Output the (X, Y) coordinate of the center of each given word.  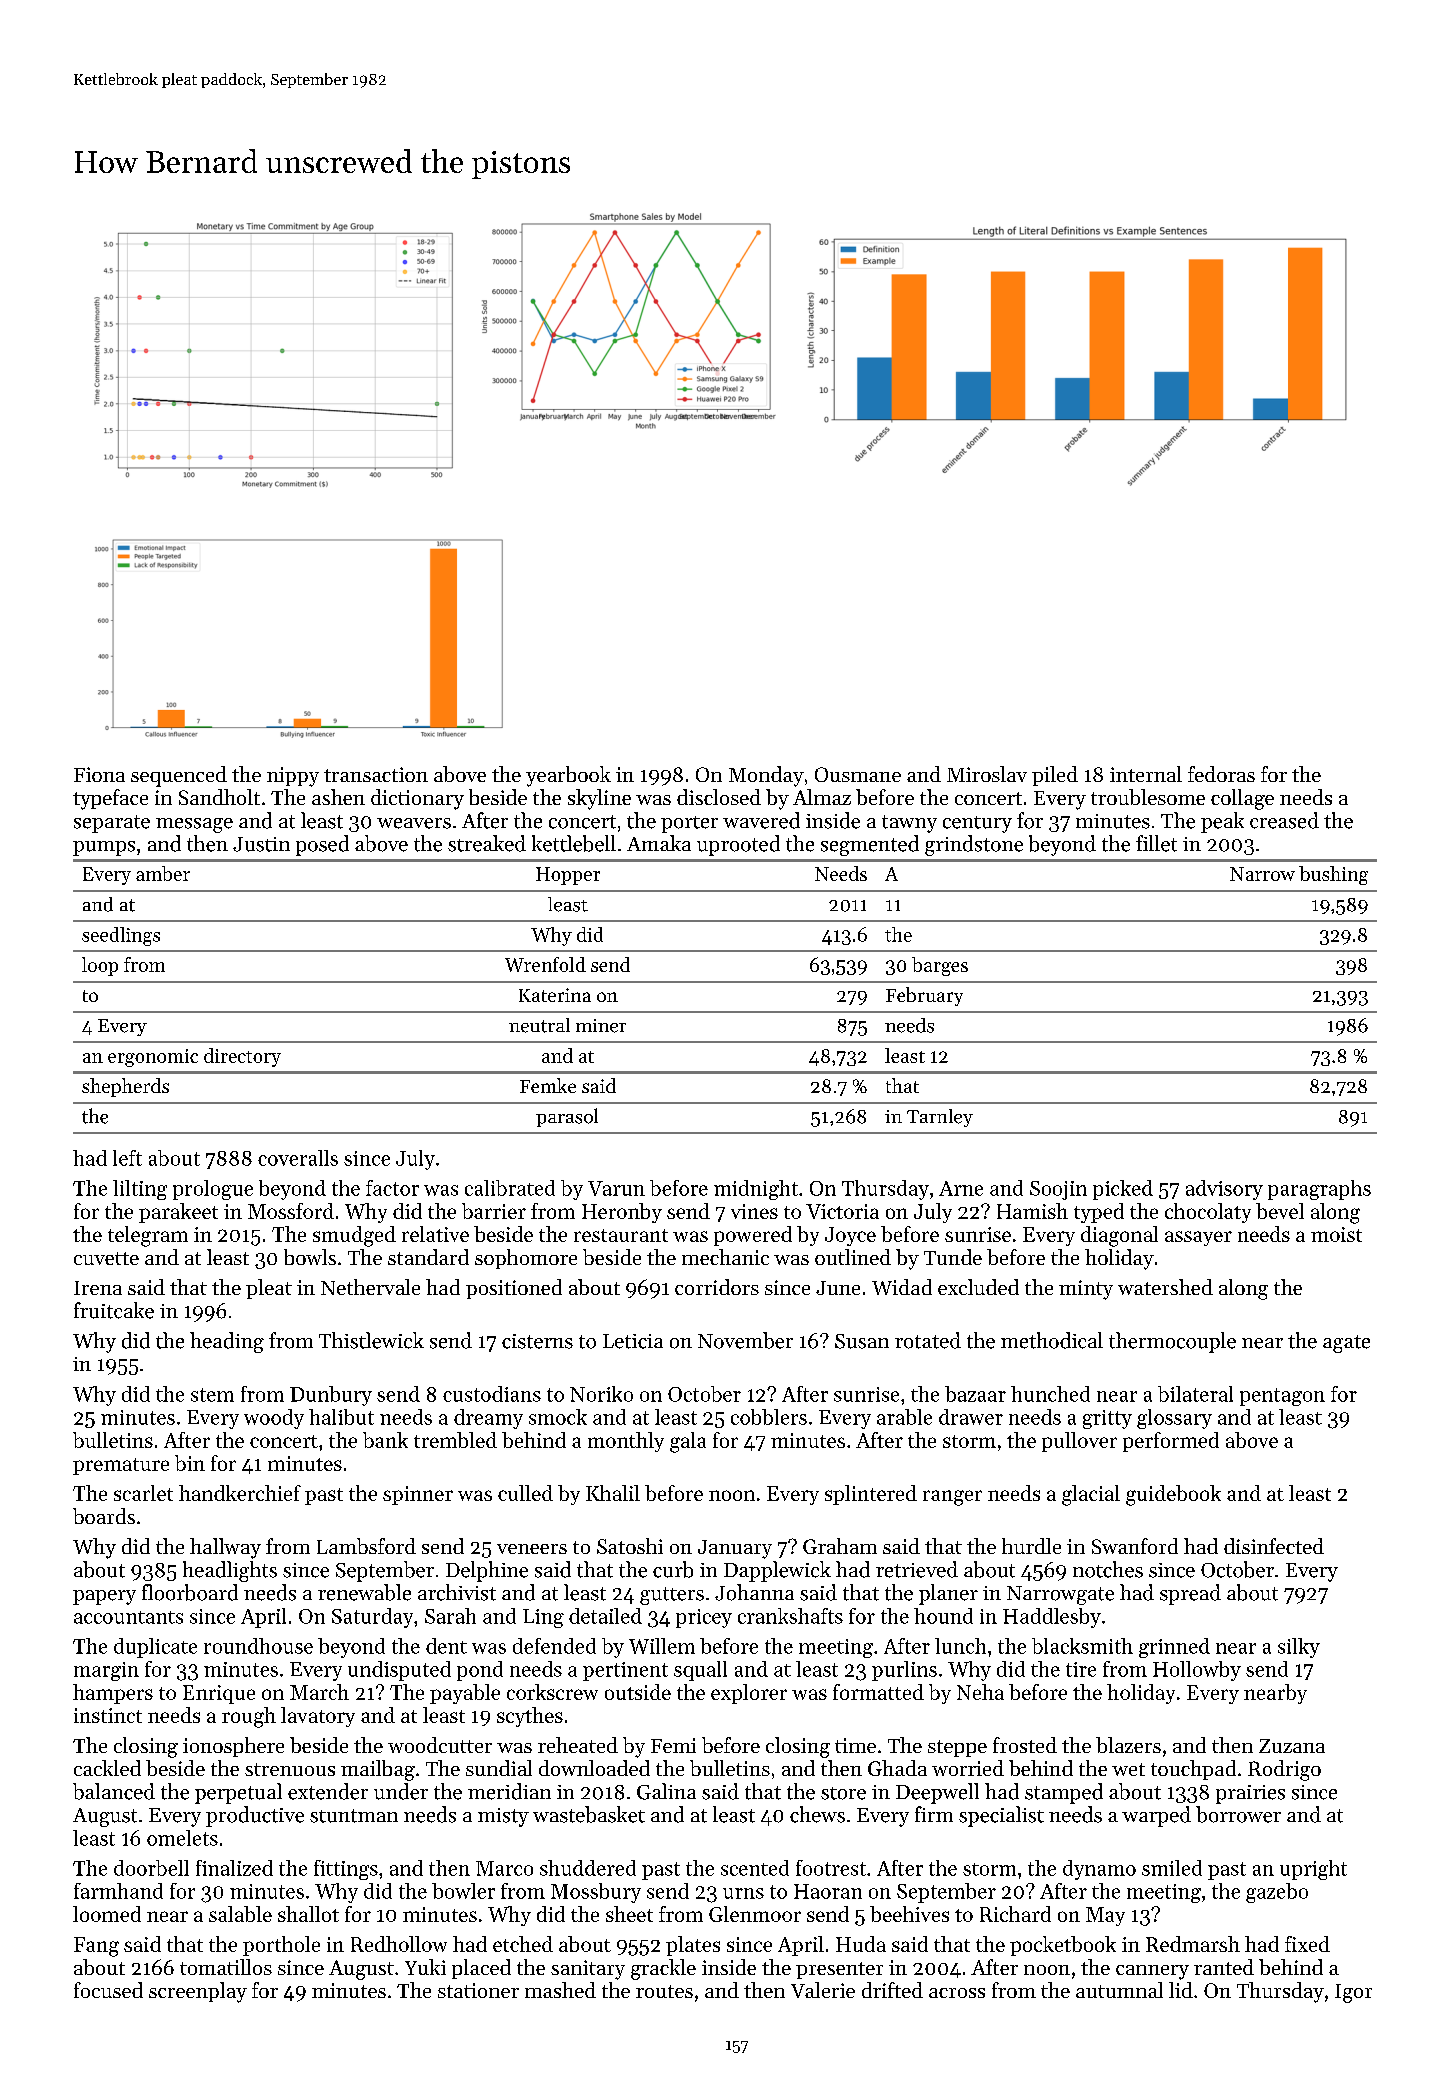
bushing (1333, 875)
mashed (560, 1990)
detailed (605, 1616)
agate (1346, 1344)
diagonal (1119, 1236)
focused (108, 1990)
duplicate (155, 1648)
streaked (487, 843)
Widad (902, 1287)
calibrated (510, 1188)
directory (242, 1057)
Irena (98, 1288)
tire (1081, 1669)
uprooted (738, 845)
